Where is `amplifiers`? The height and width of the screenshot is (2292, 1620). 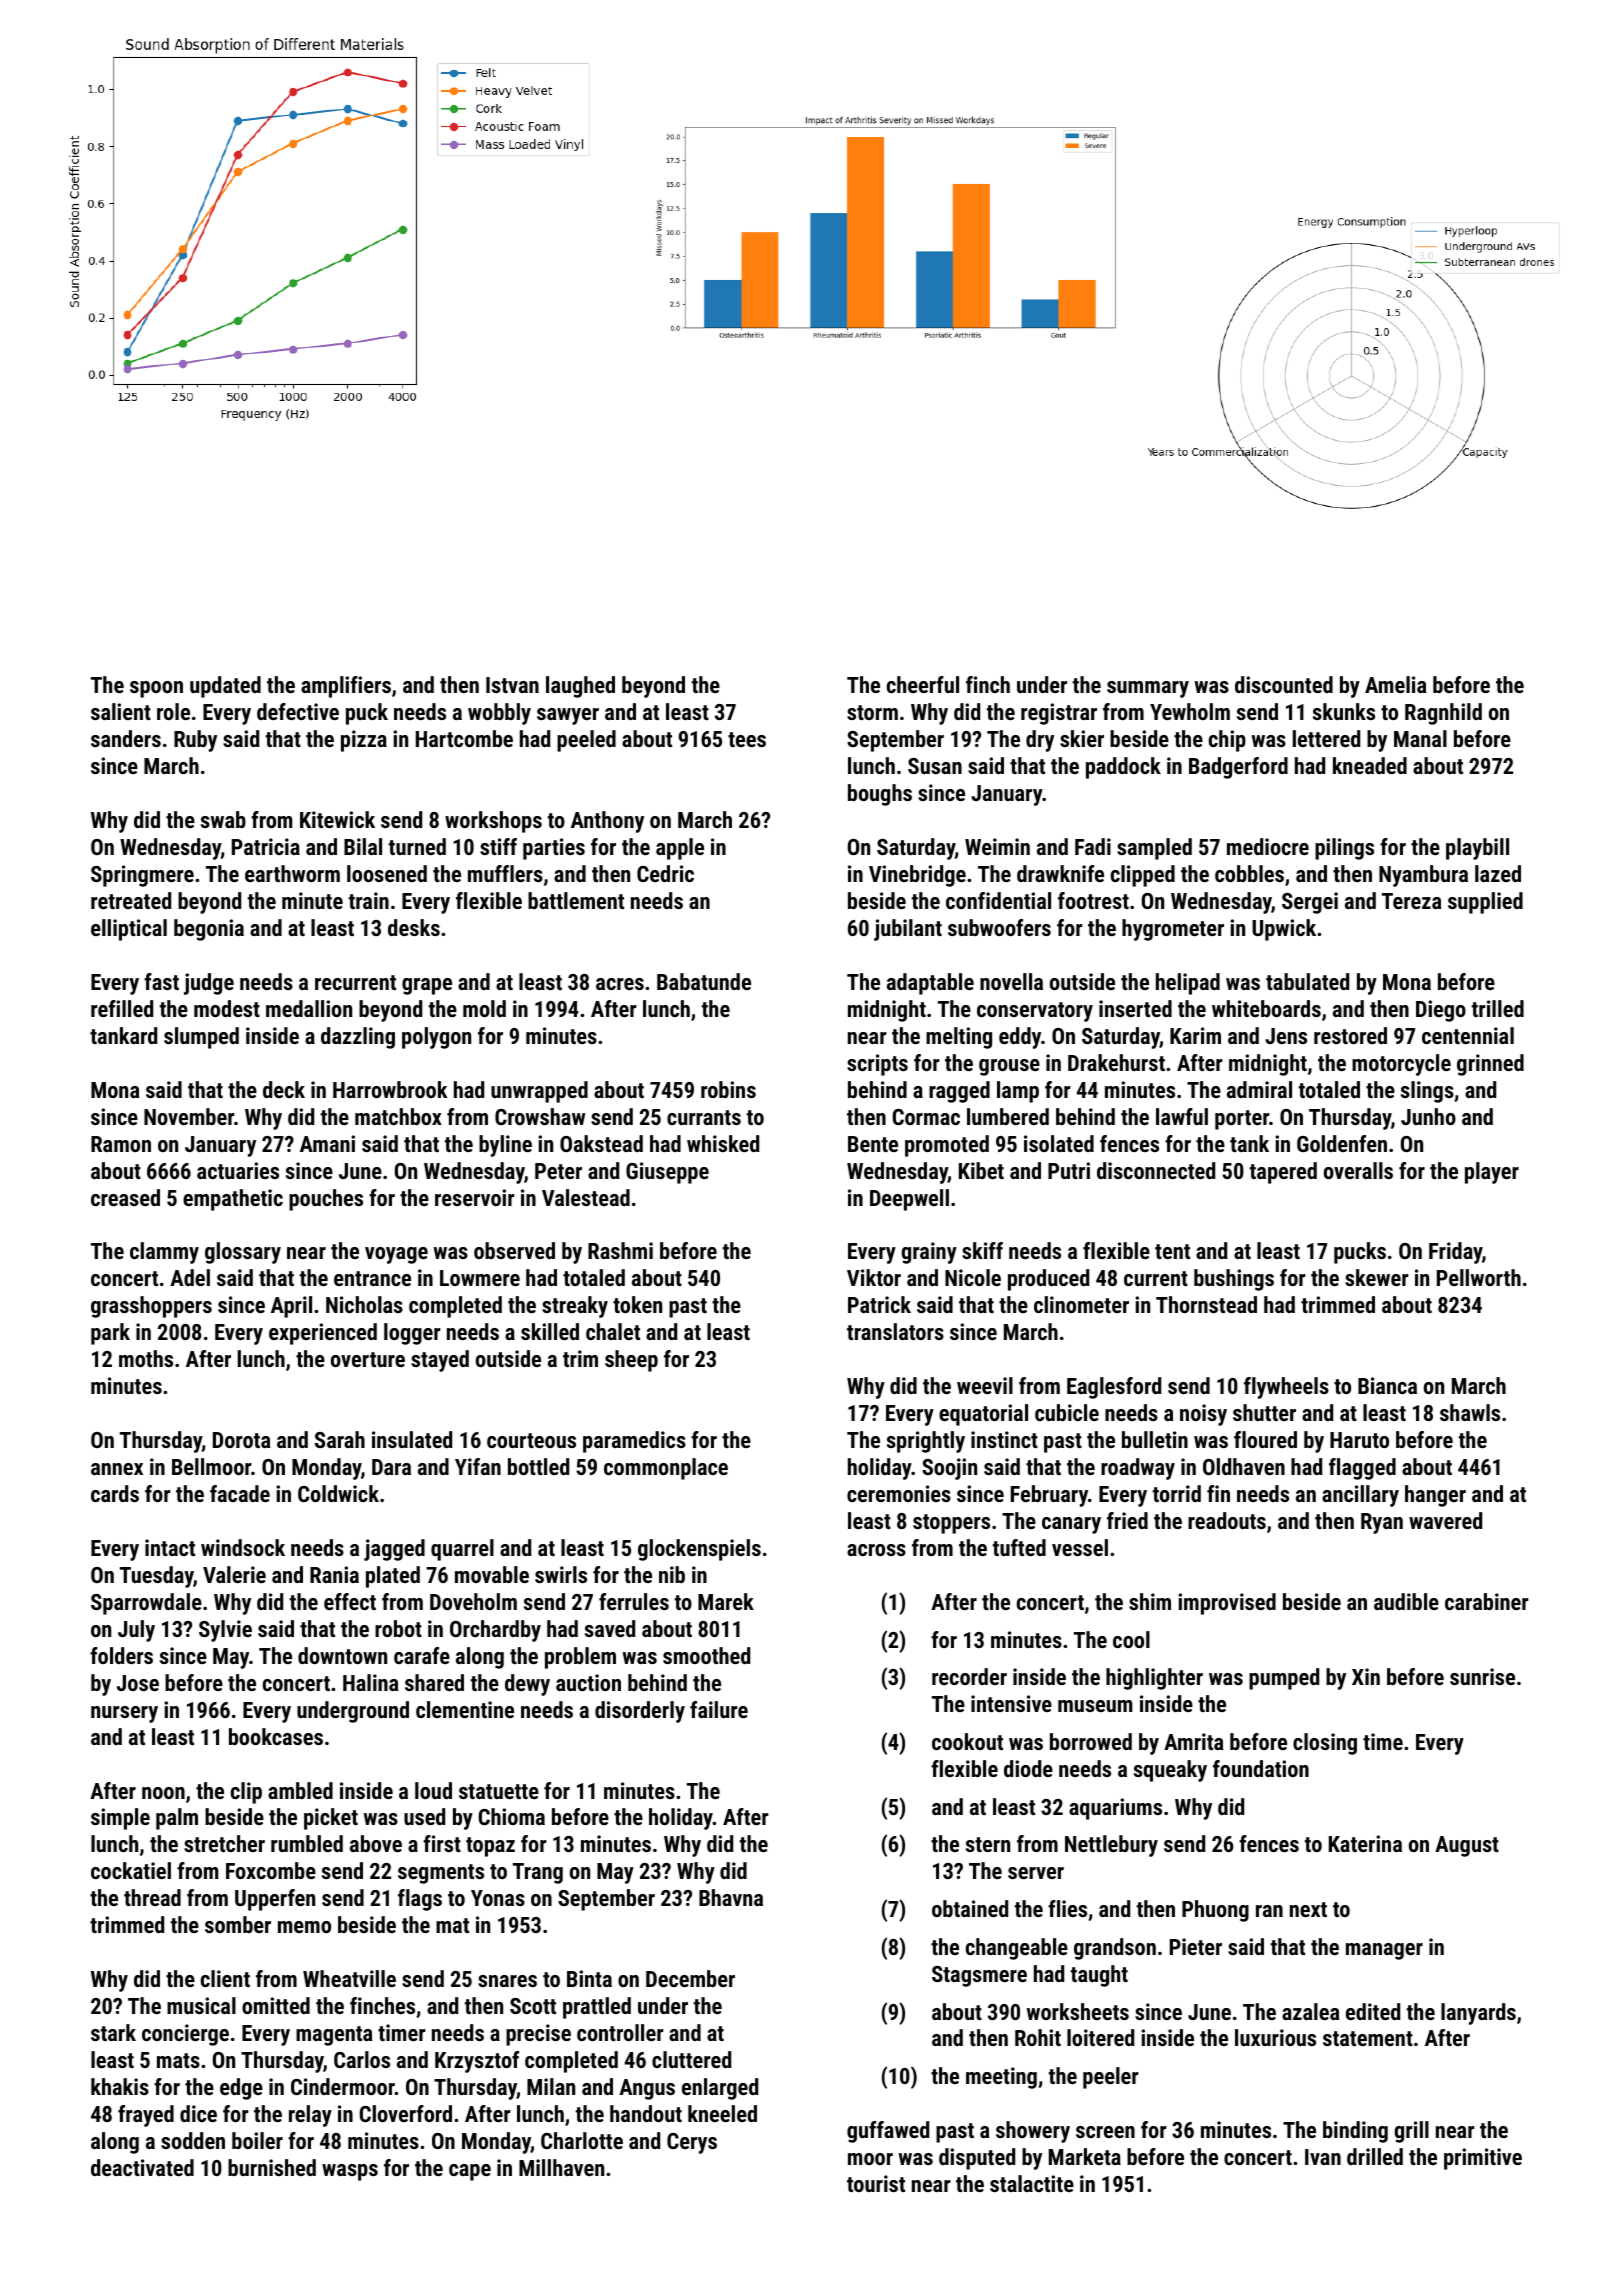
amplifiers is located at coordinates (346, 687).
